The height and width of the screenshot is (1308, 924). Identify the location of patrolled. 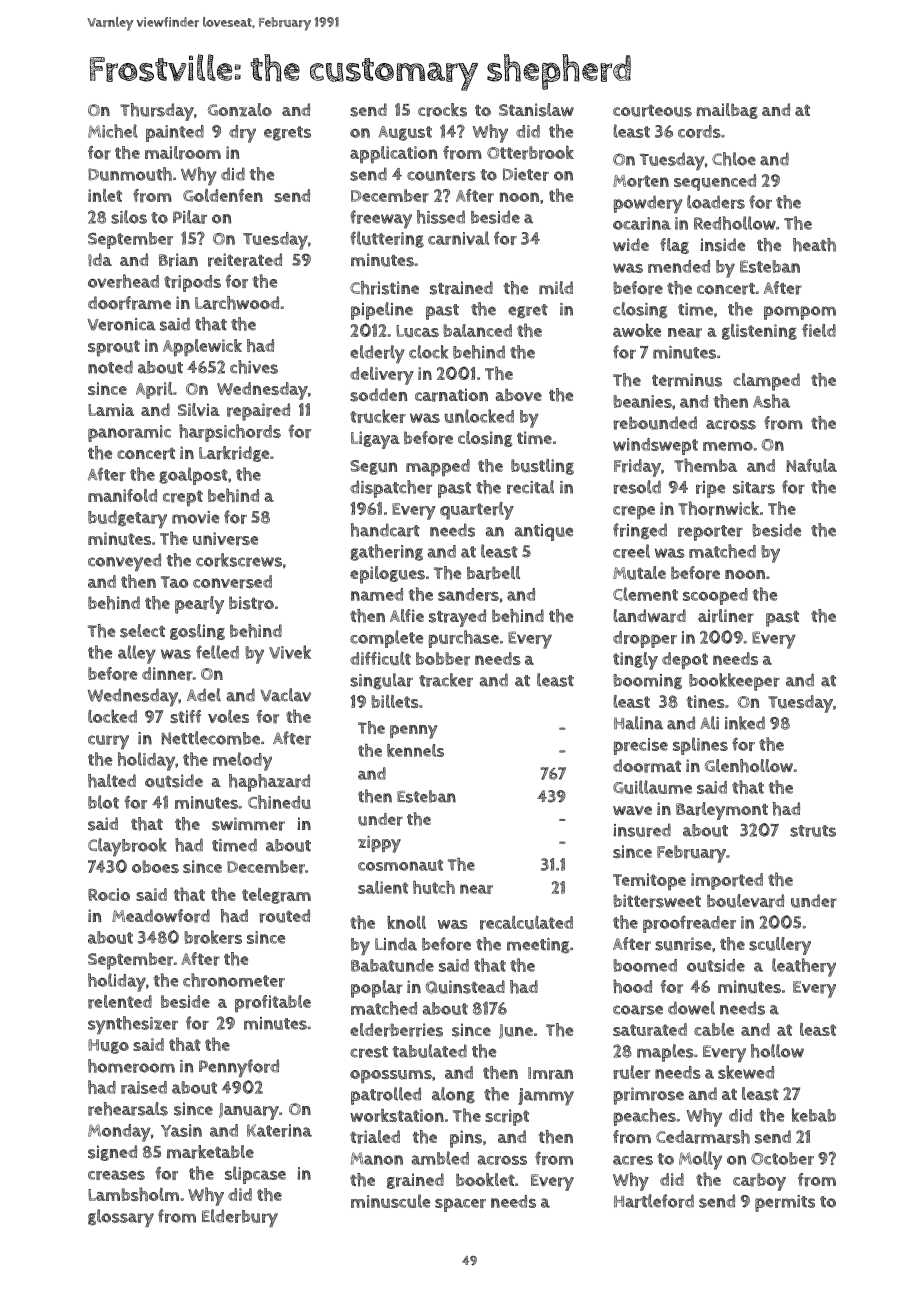
(386, 1096).
